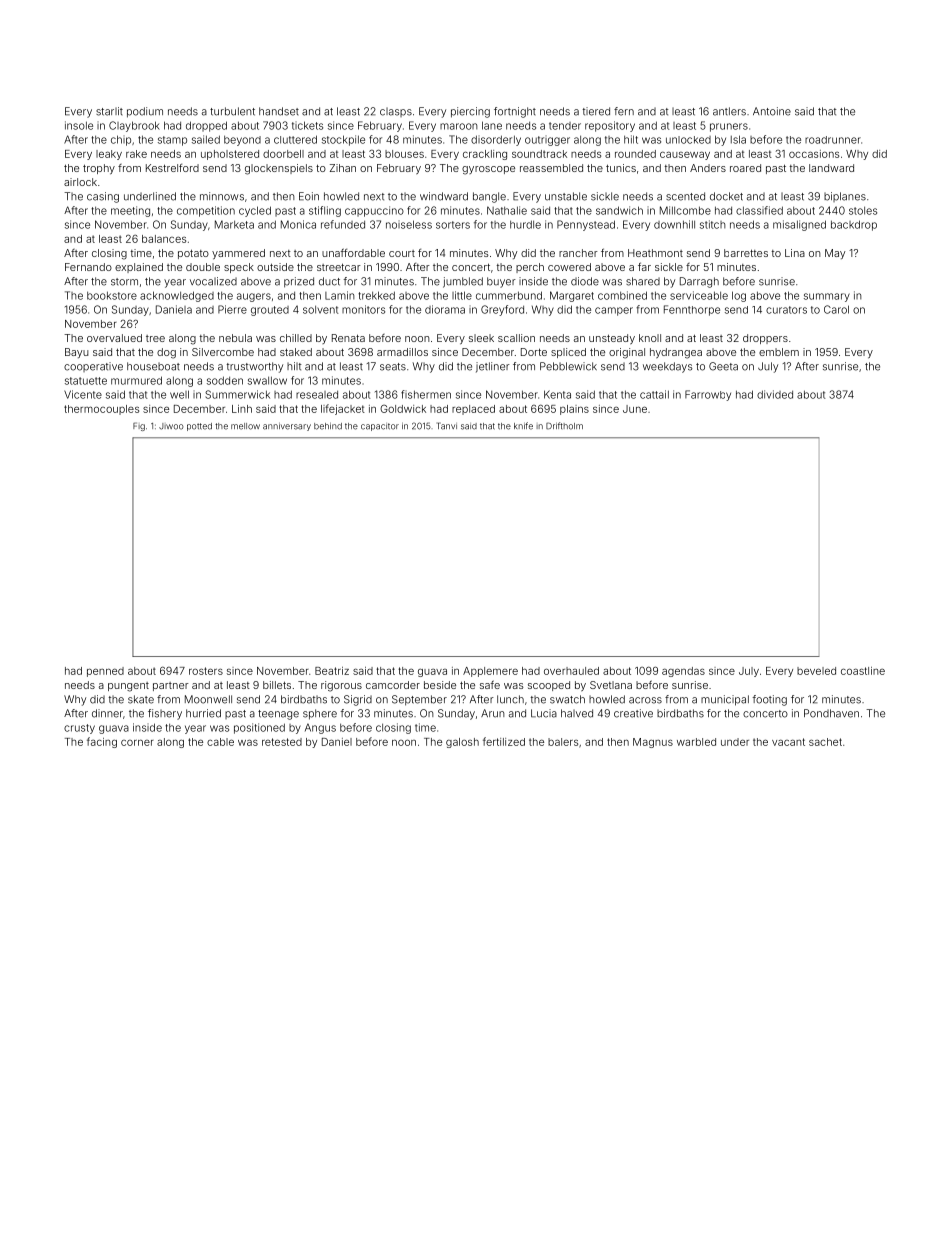 The height and width of the screenshot is (1233, 952). Describe the element at coordinates (738, 139) in the screenshot. I see `Isla` at that location.
